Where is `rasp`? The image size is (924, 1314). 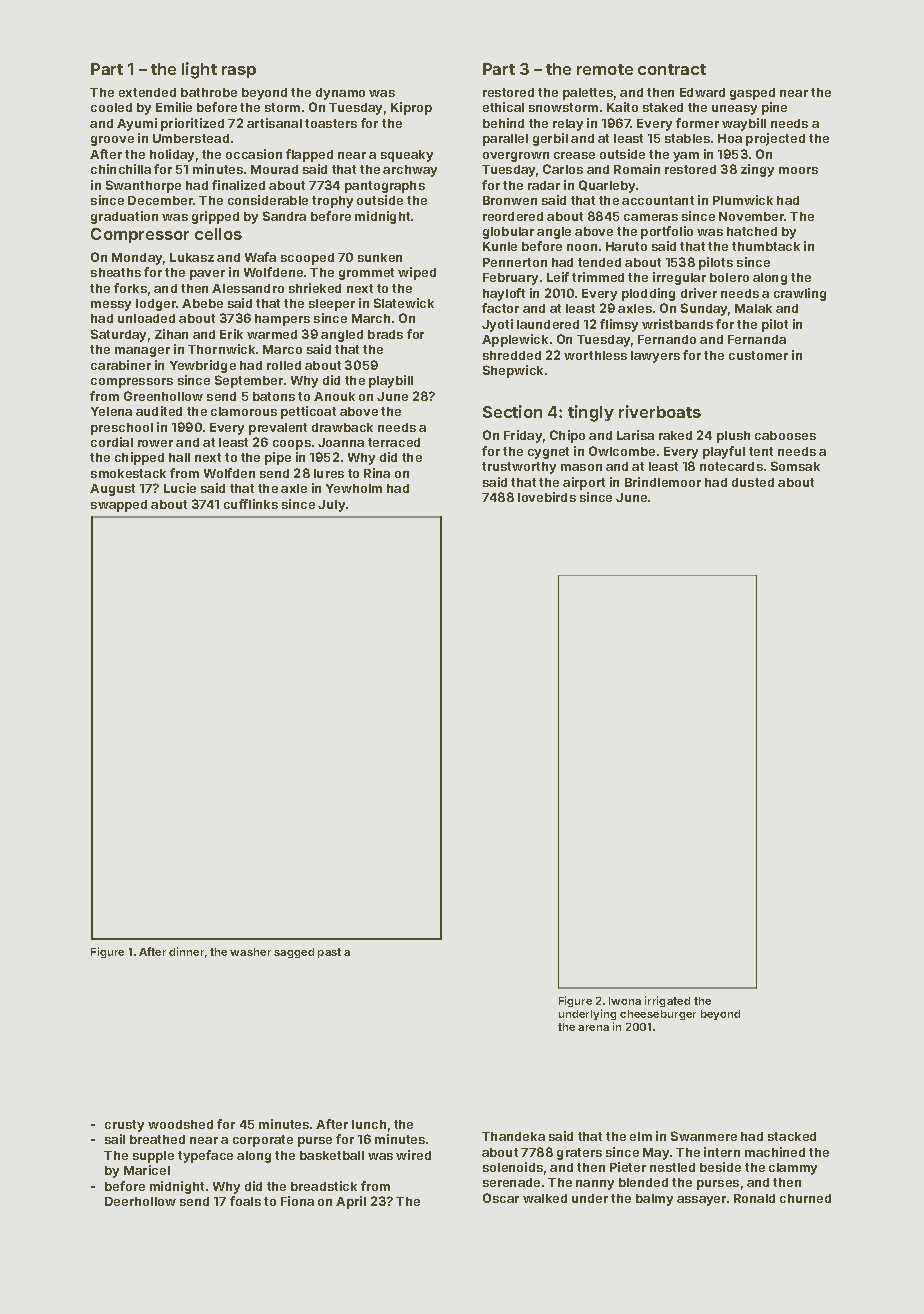 rasp is located at coordinates (239, 72).
